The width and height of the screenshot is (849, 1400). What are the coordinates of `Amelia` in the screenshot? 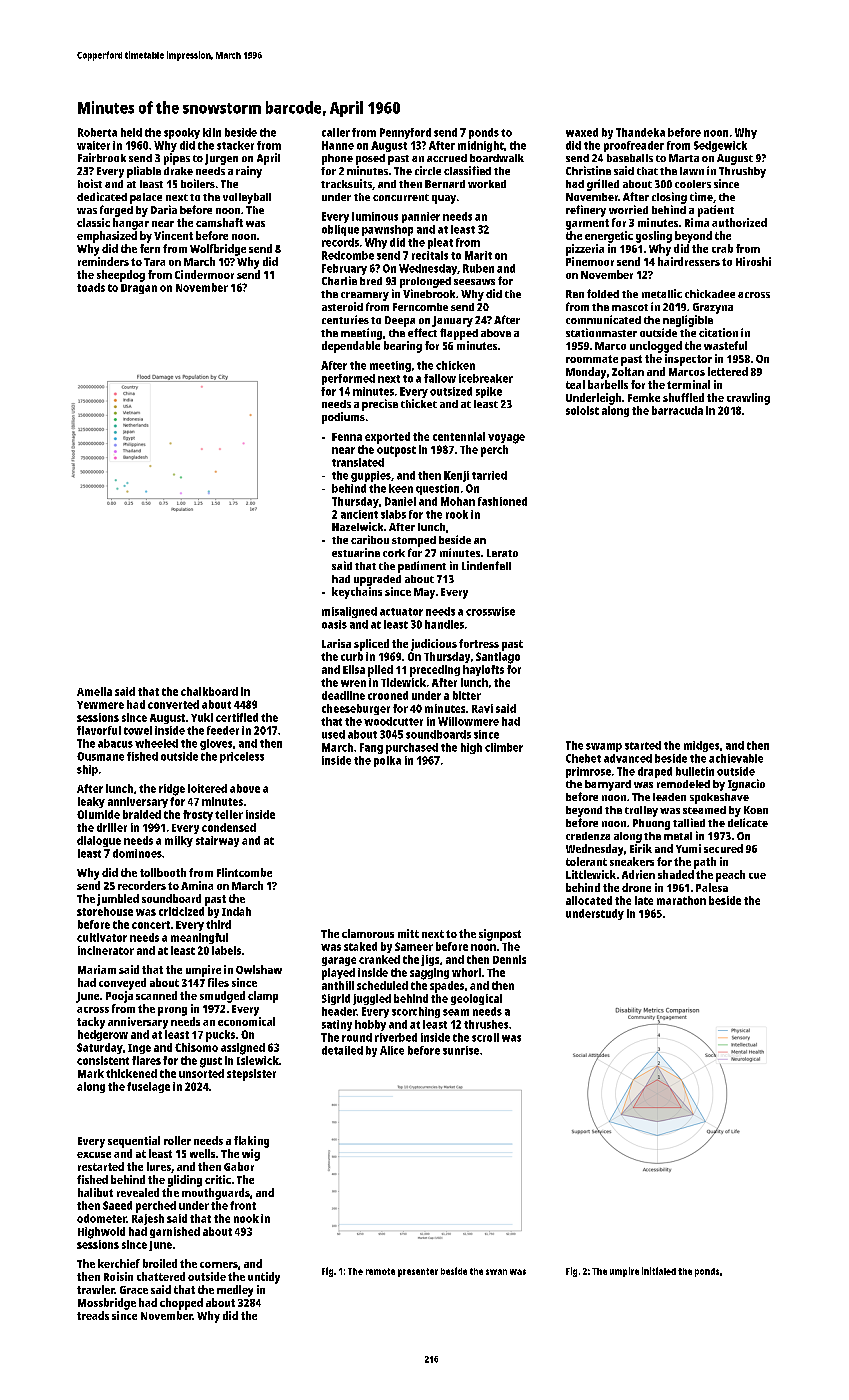 It's located at (94, 691).
